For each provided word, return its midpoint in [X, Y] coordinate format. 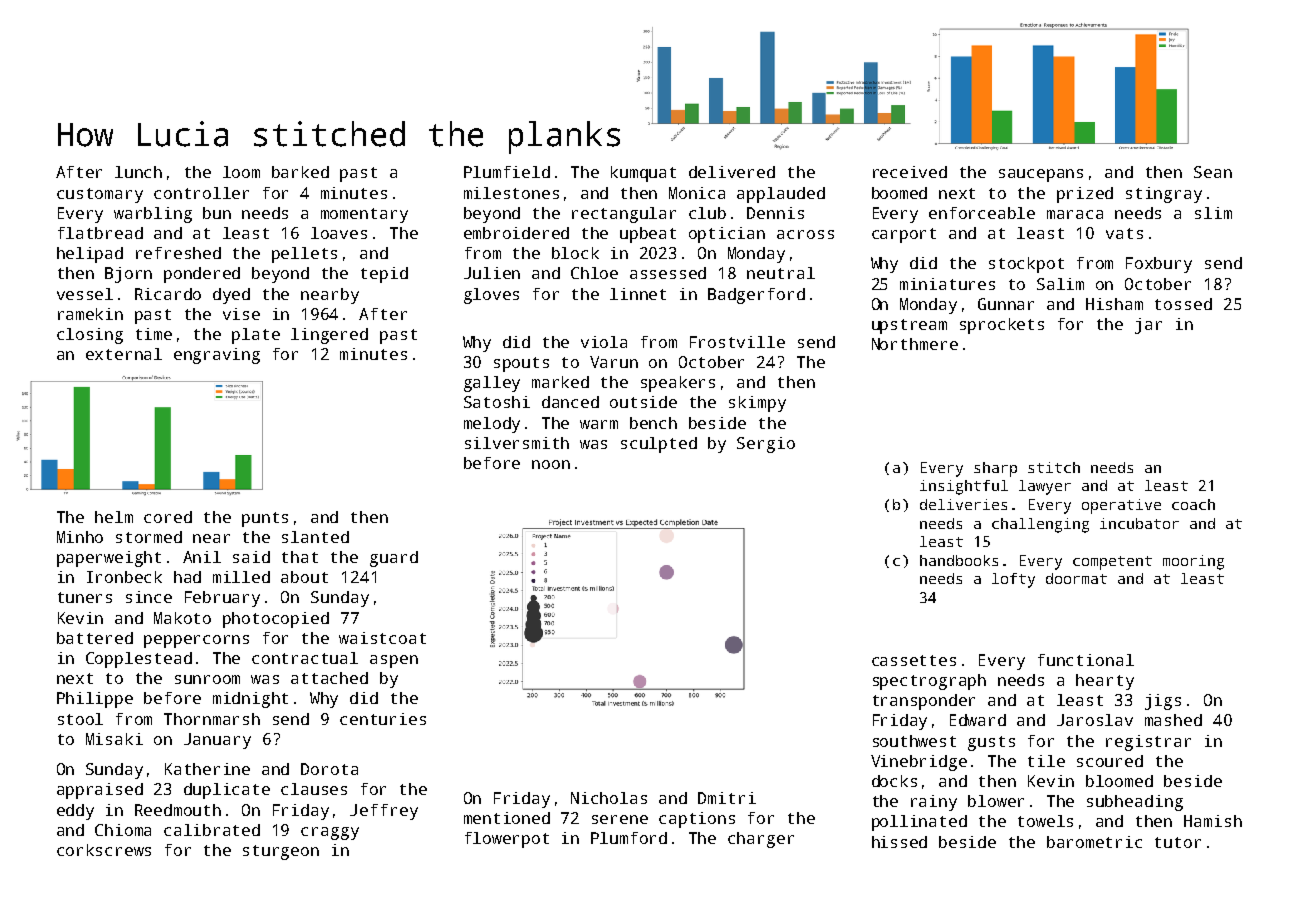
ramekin [90, 314]
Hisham [1114, 304]
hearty [1105, 682]
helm [114, 517]
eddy [75, 812]
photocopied [276, 620]
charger [761, 840]
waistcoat [382, 638]
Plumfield [507, 172]
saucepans [1041, 175]
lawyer [1045, 487]
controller [201, 193]
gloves [491, 296]
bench [653, 423]
